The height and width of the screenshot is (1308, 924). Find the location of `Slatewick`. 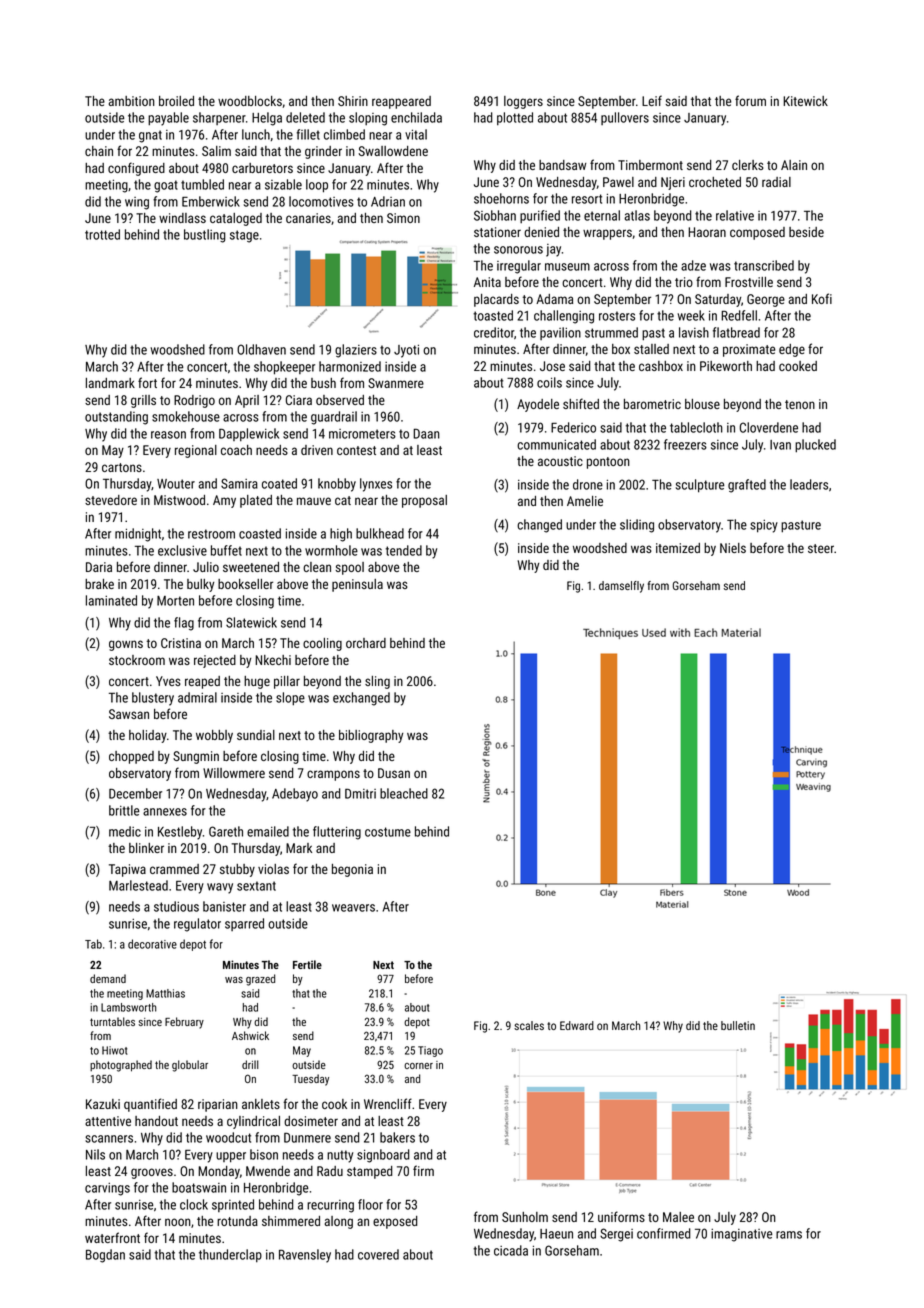

Slatewick is located at coordinates (251, 622).
